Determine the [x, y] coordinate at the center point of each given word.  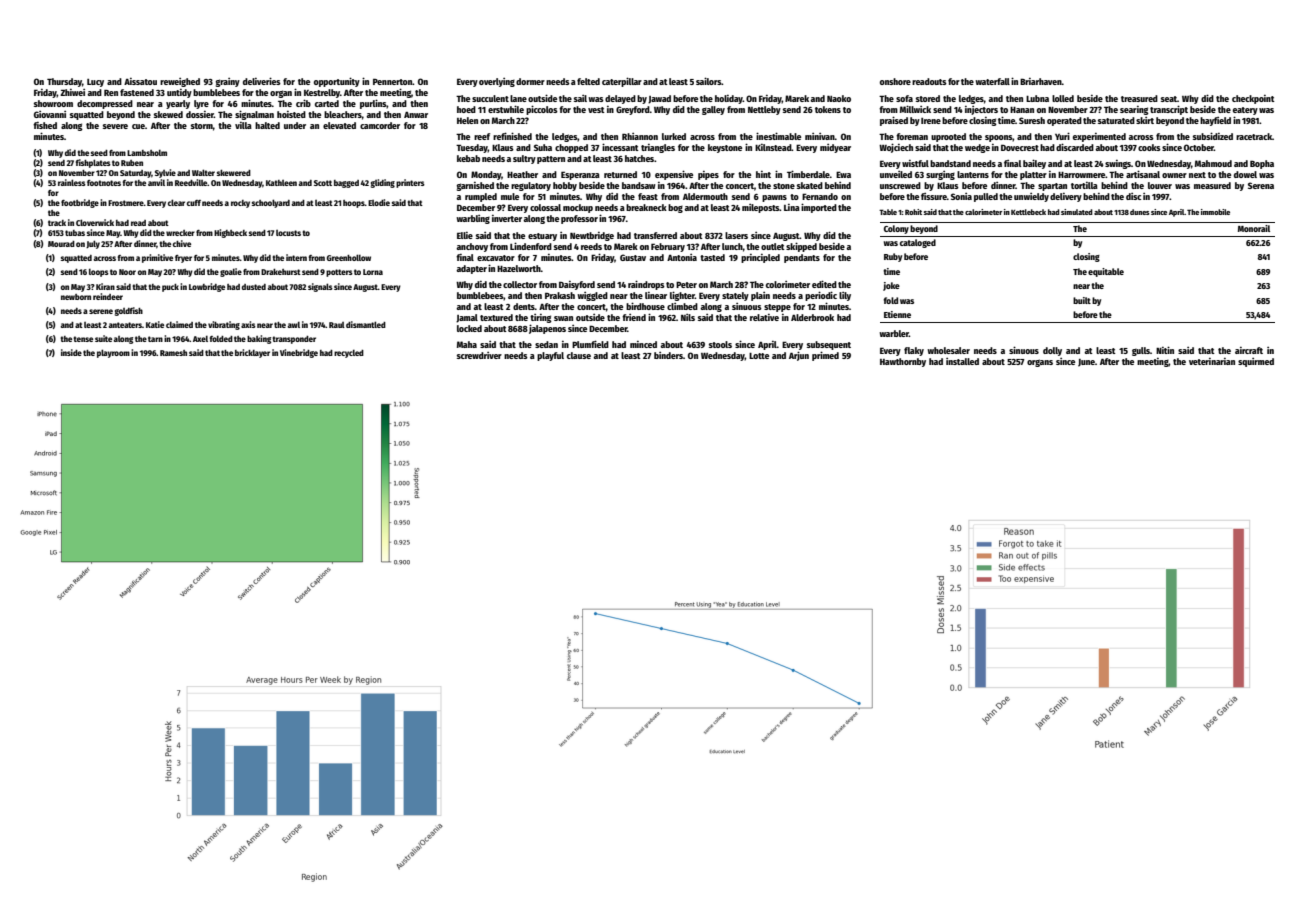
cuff [194, 203]
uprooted [948, 137]
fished [45, 125]
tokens [828, 109]
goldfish [129, 311]
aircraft [1249, 350]
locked [469, 328]
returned [620, 174]
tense [83, 339]
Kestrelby [322, 93]
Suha [543, 147]
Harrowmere [1081, 175]
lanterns [973, 174]
